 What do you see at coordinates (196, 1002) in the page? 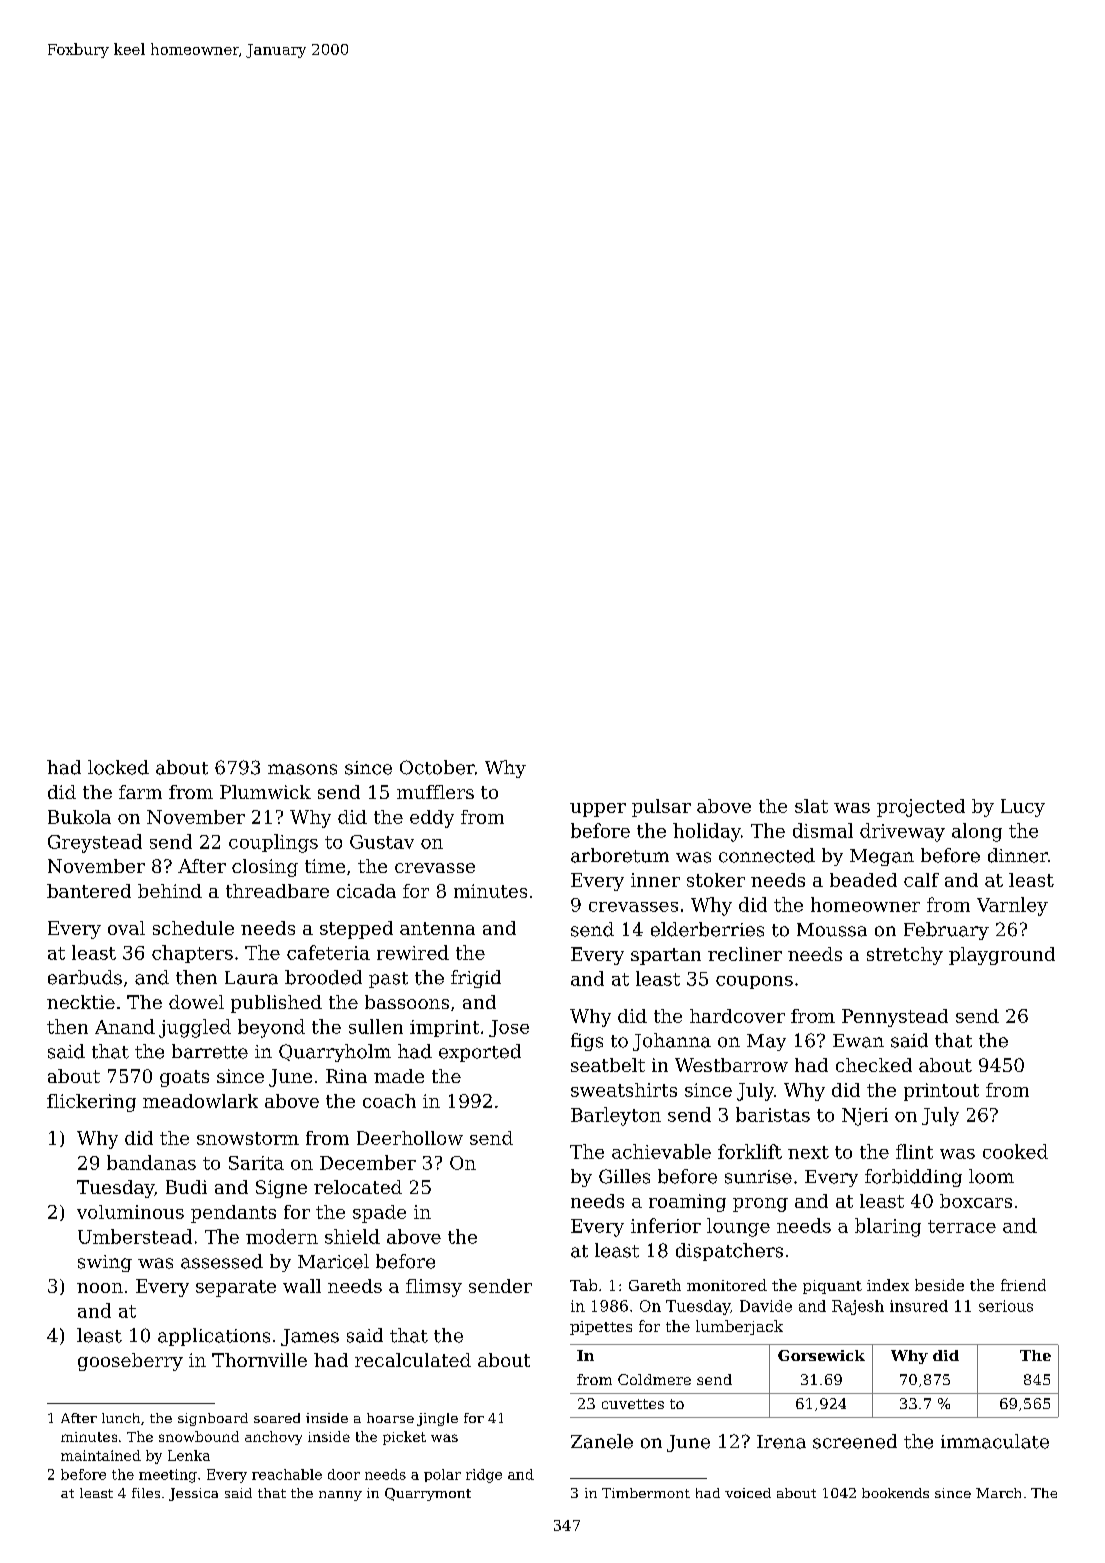
I see `dowel` at bounding box center [196, 1002].
